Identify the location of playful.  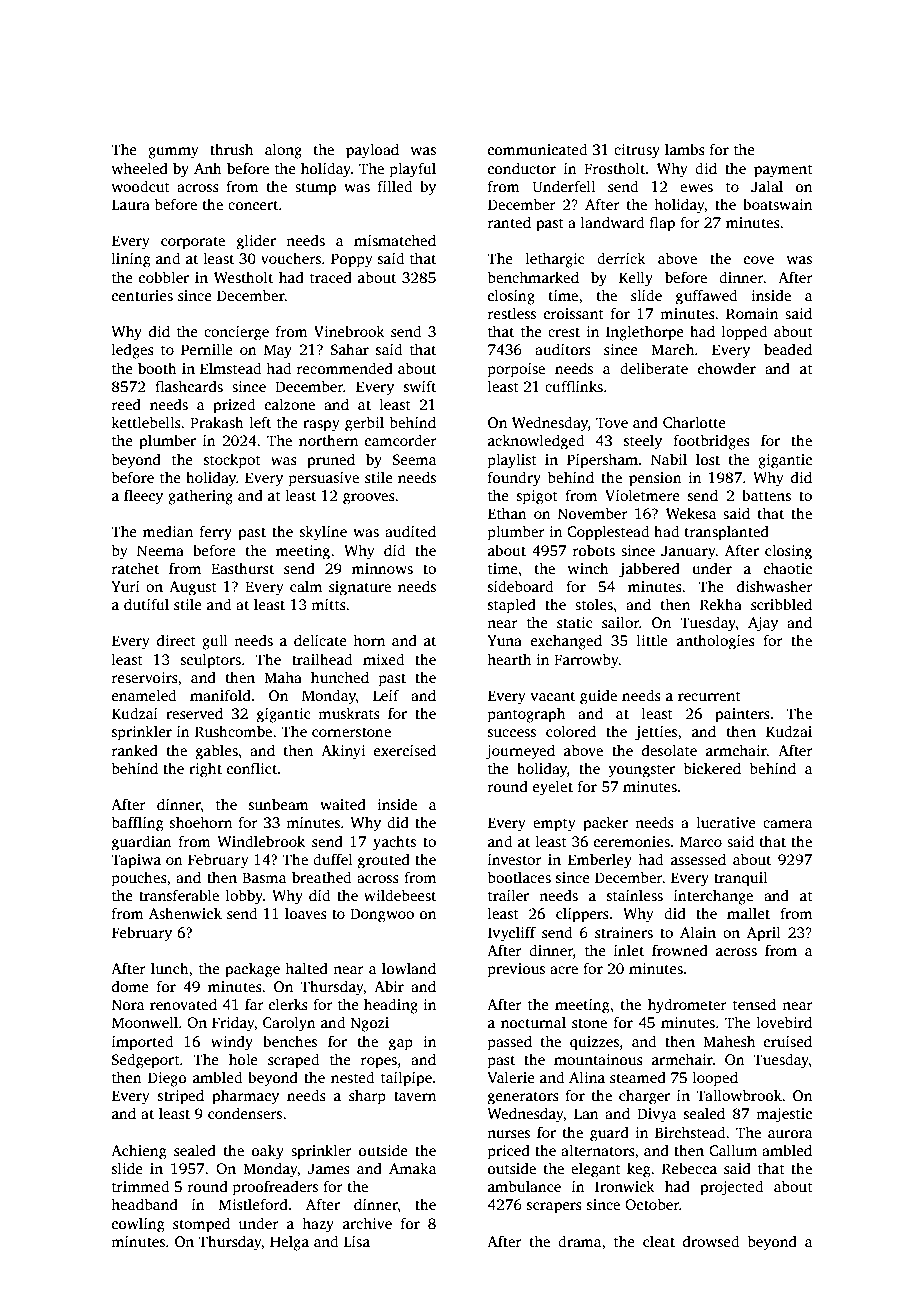
(413, 170).
